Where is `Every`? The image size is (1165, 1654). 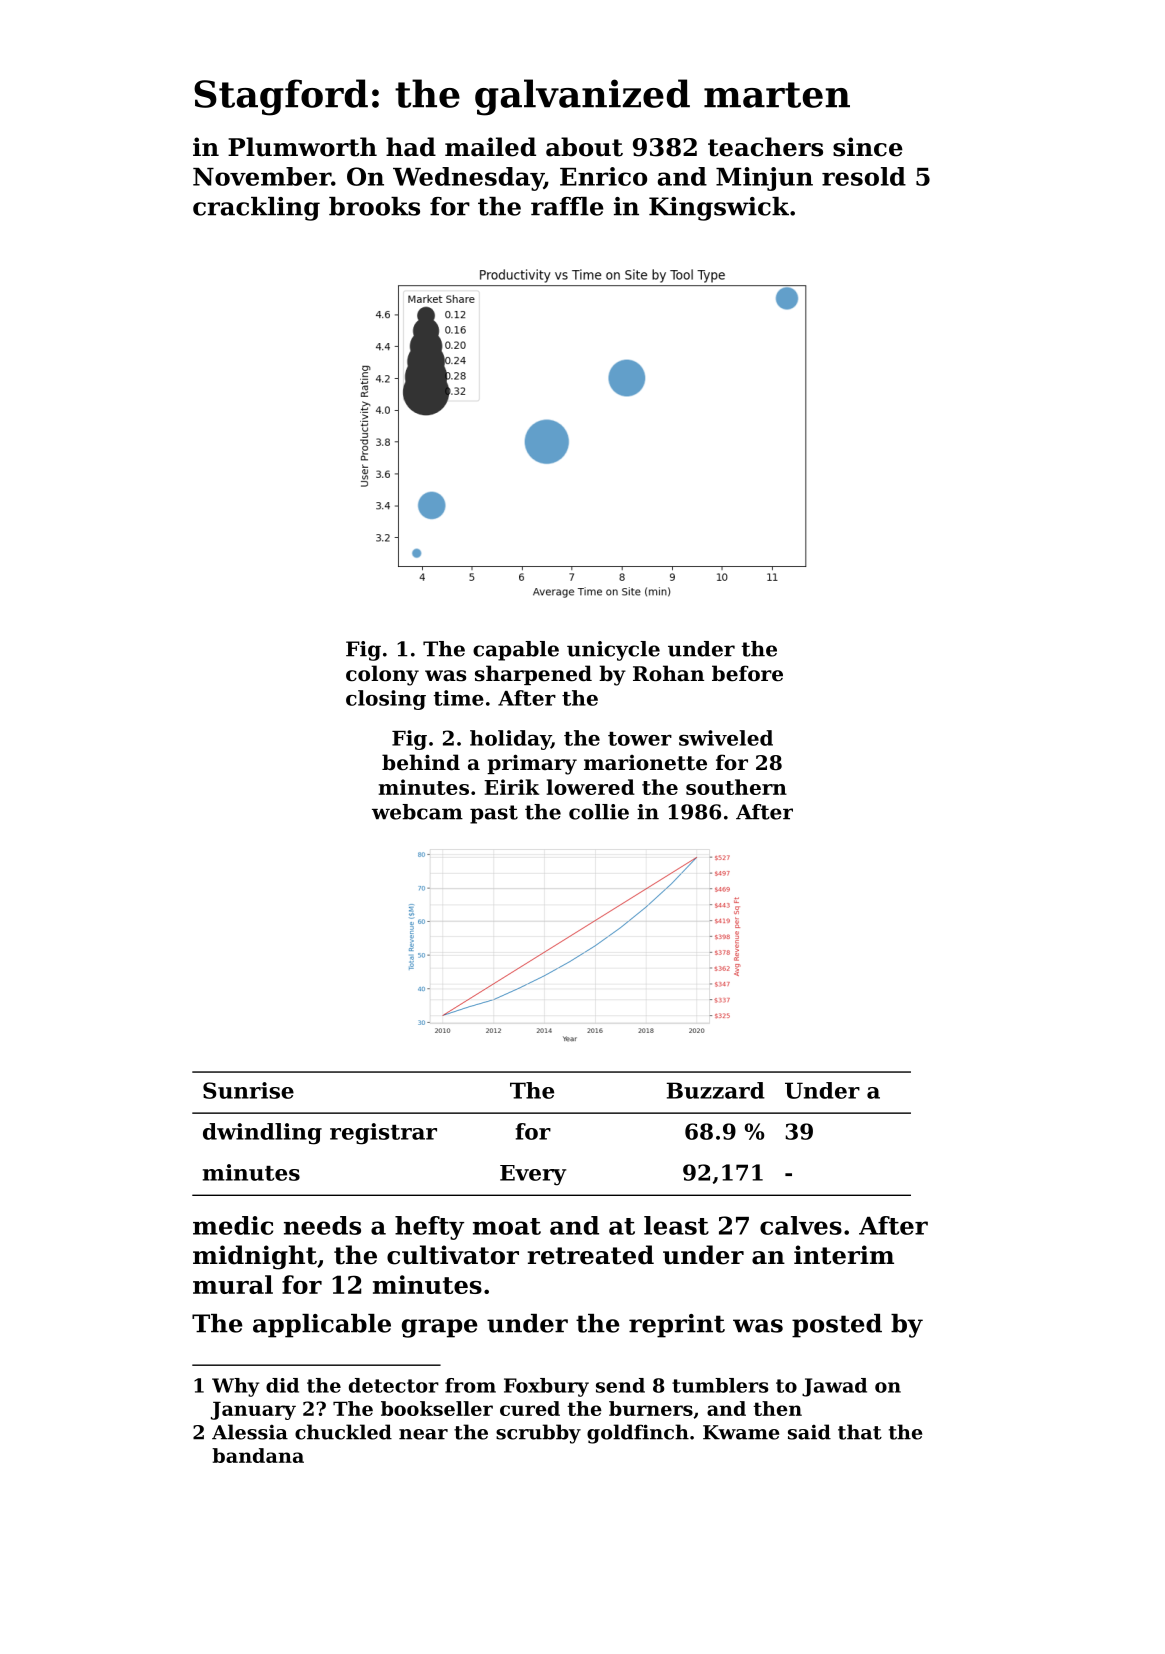 Every is located at coordinates (533, 1175).
